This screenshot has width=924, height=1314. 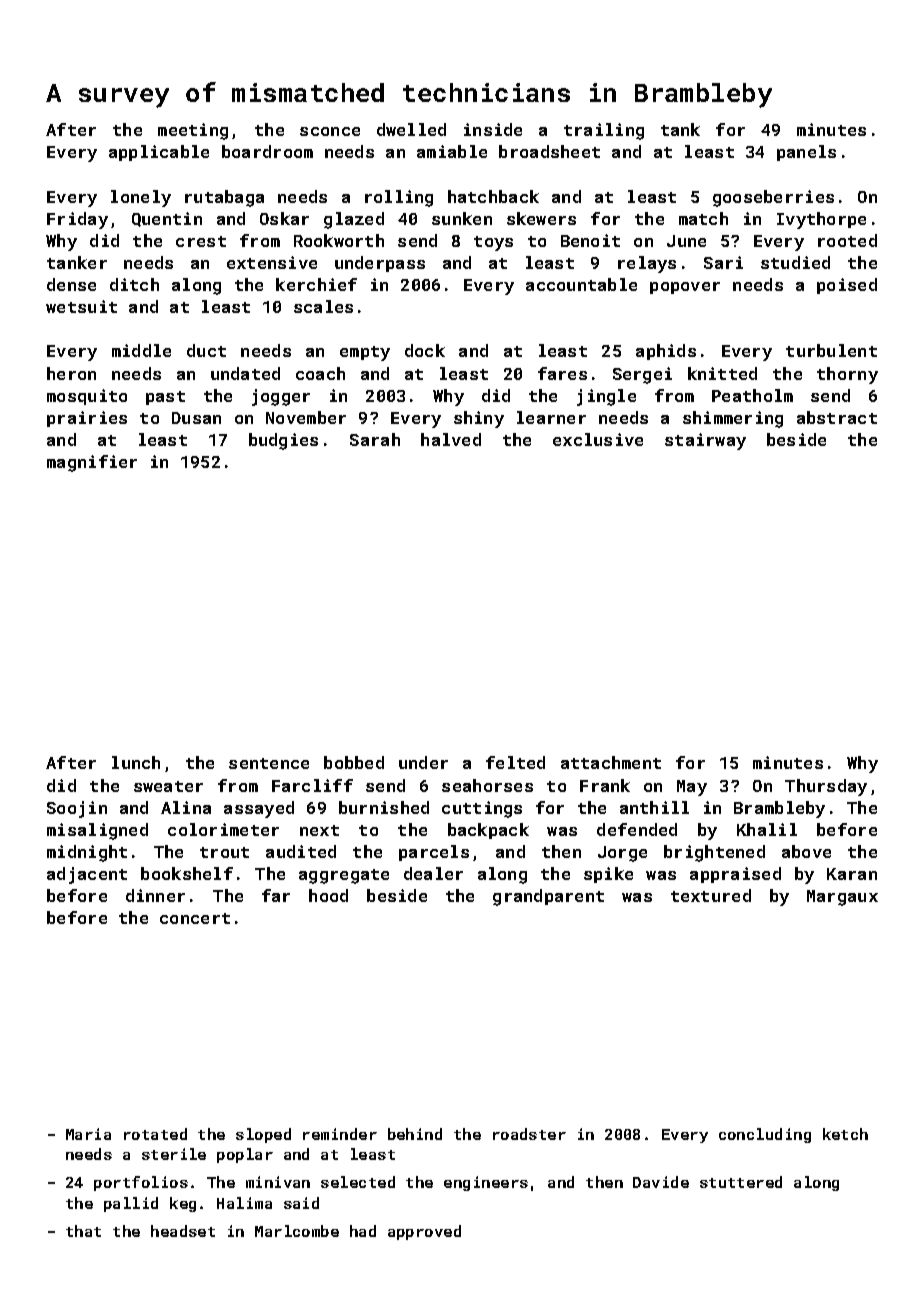 I want to click on textured, so click(x=711, y=895).
